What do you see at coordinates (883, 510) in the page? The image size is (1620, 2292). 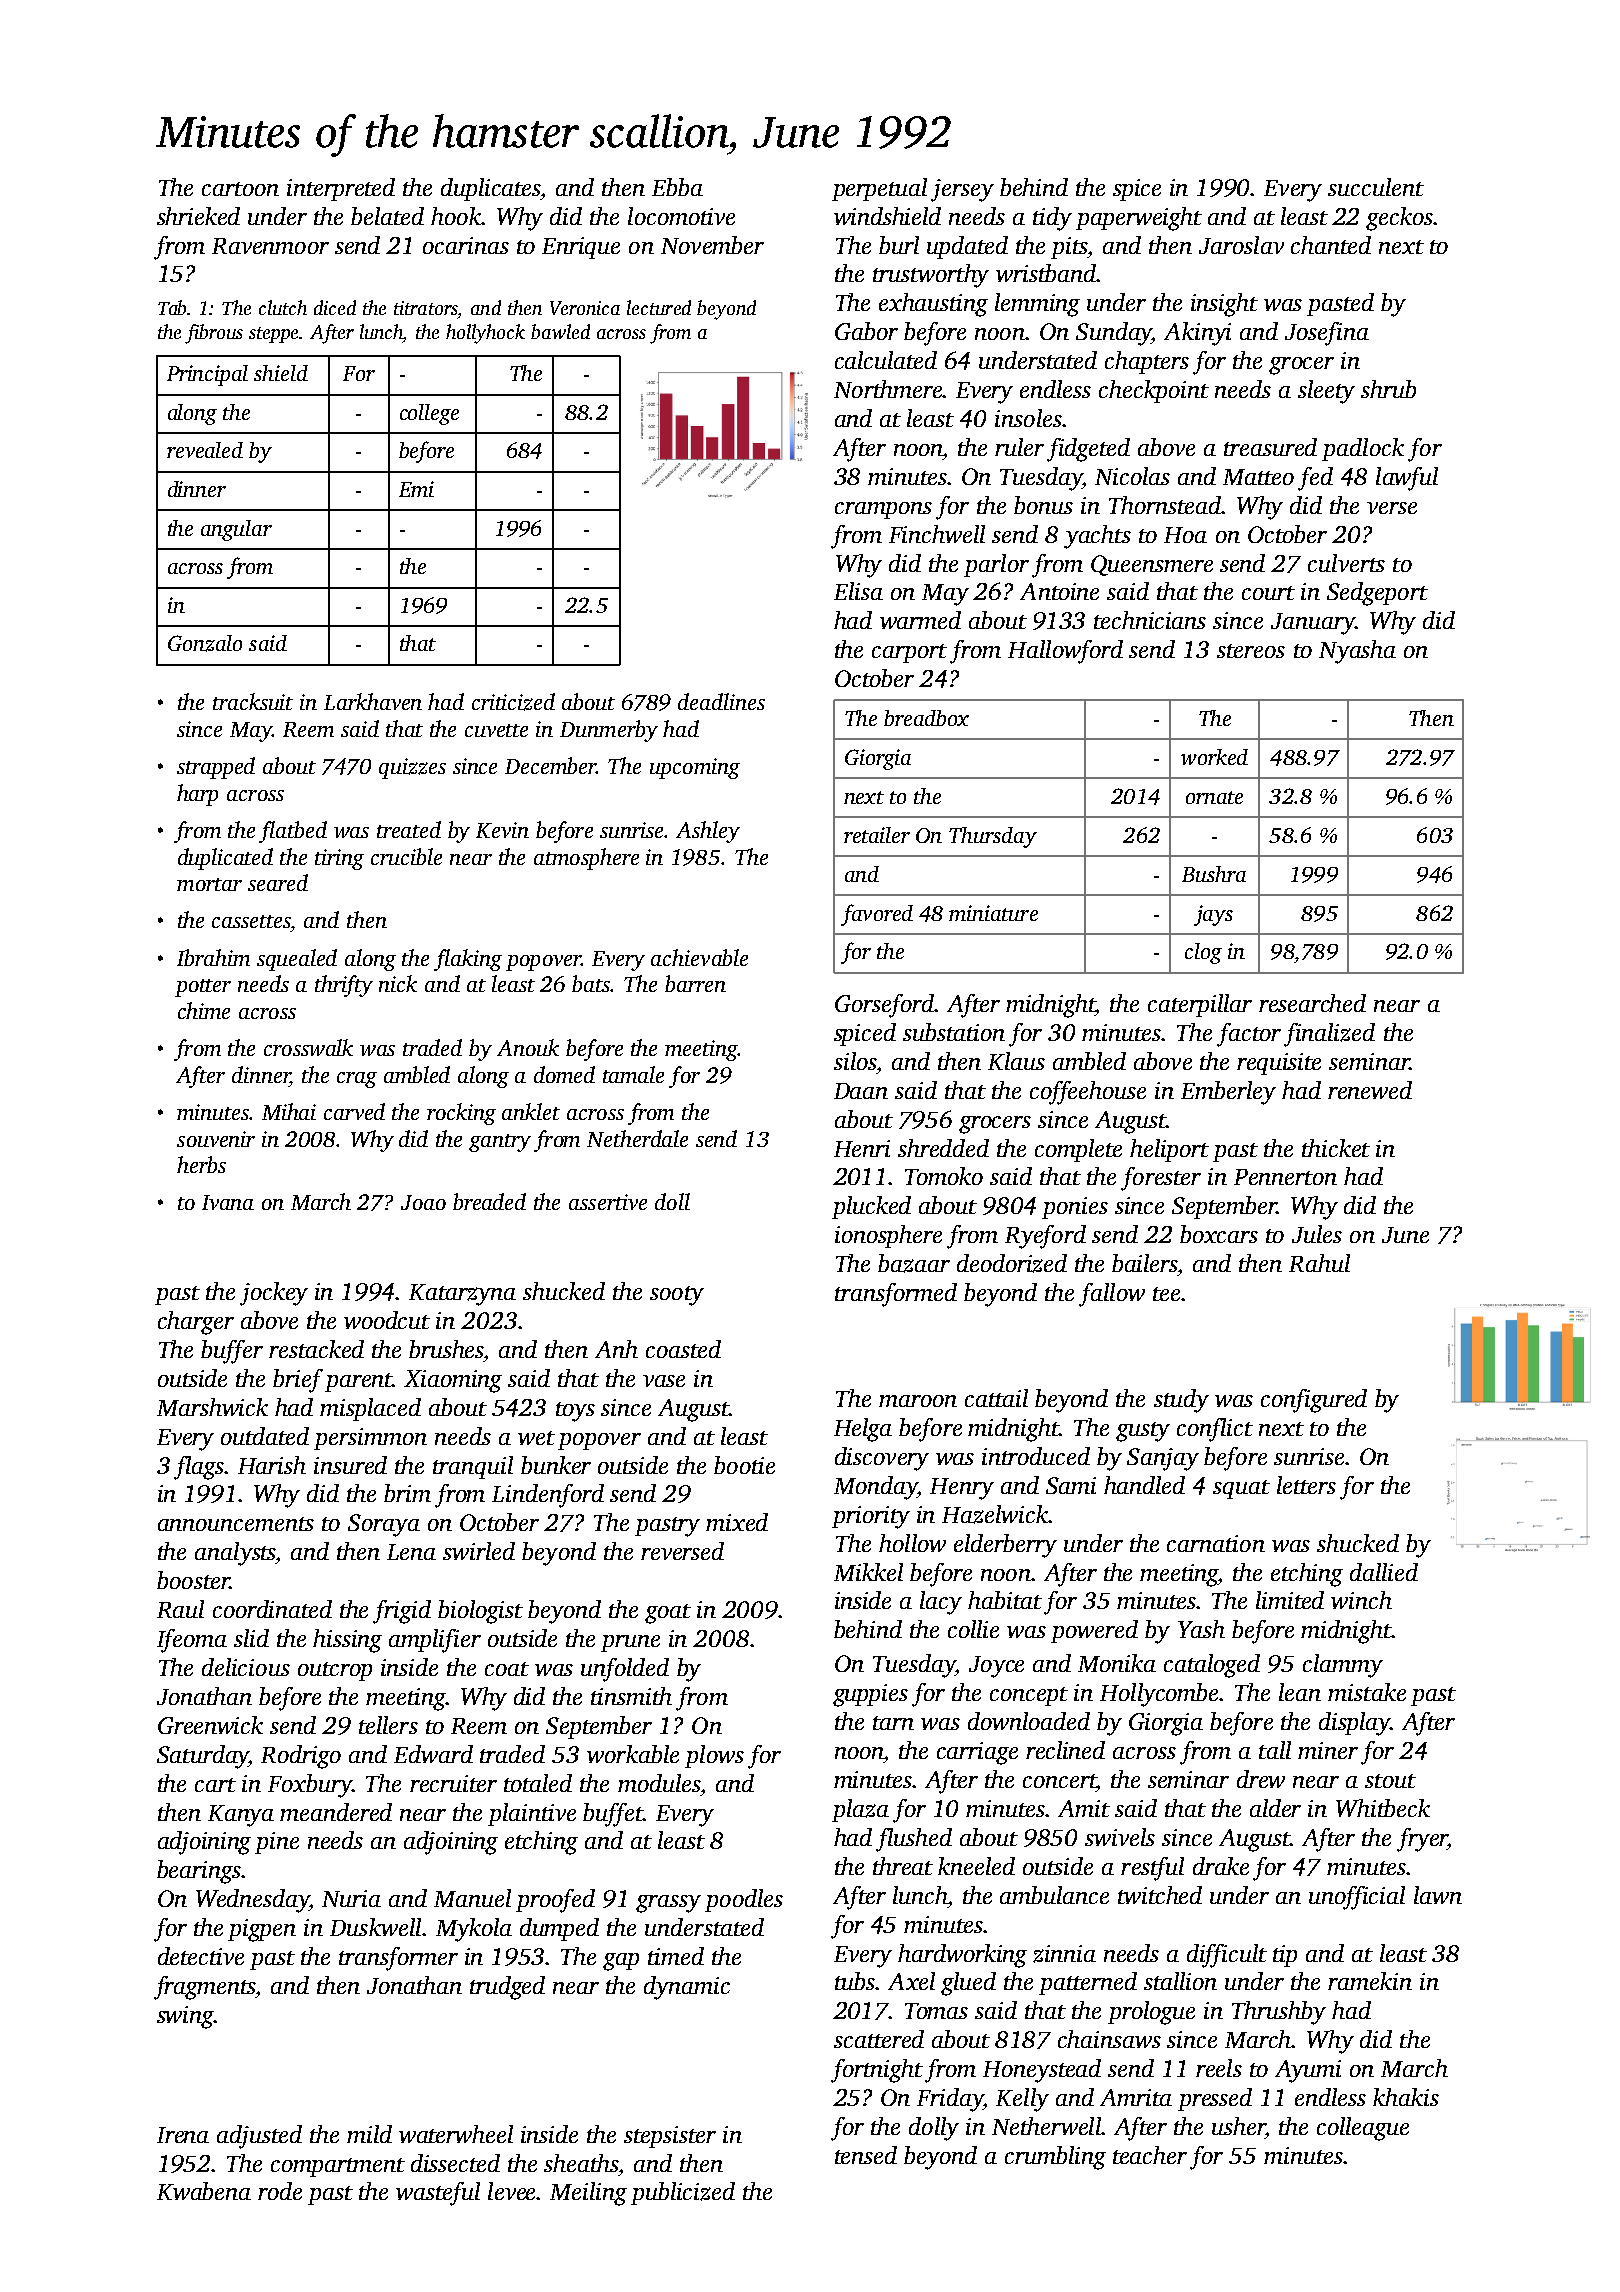 I see `crampons` at bounding box center [883, 510].
